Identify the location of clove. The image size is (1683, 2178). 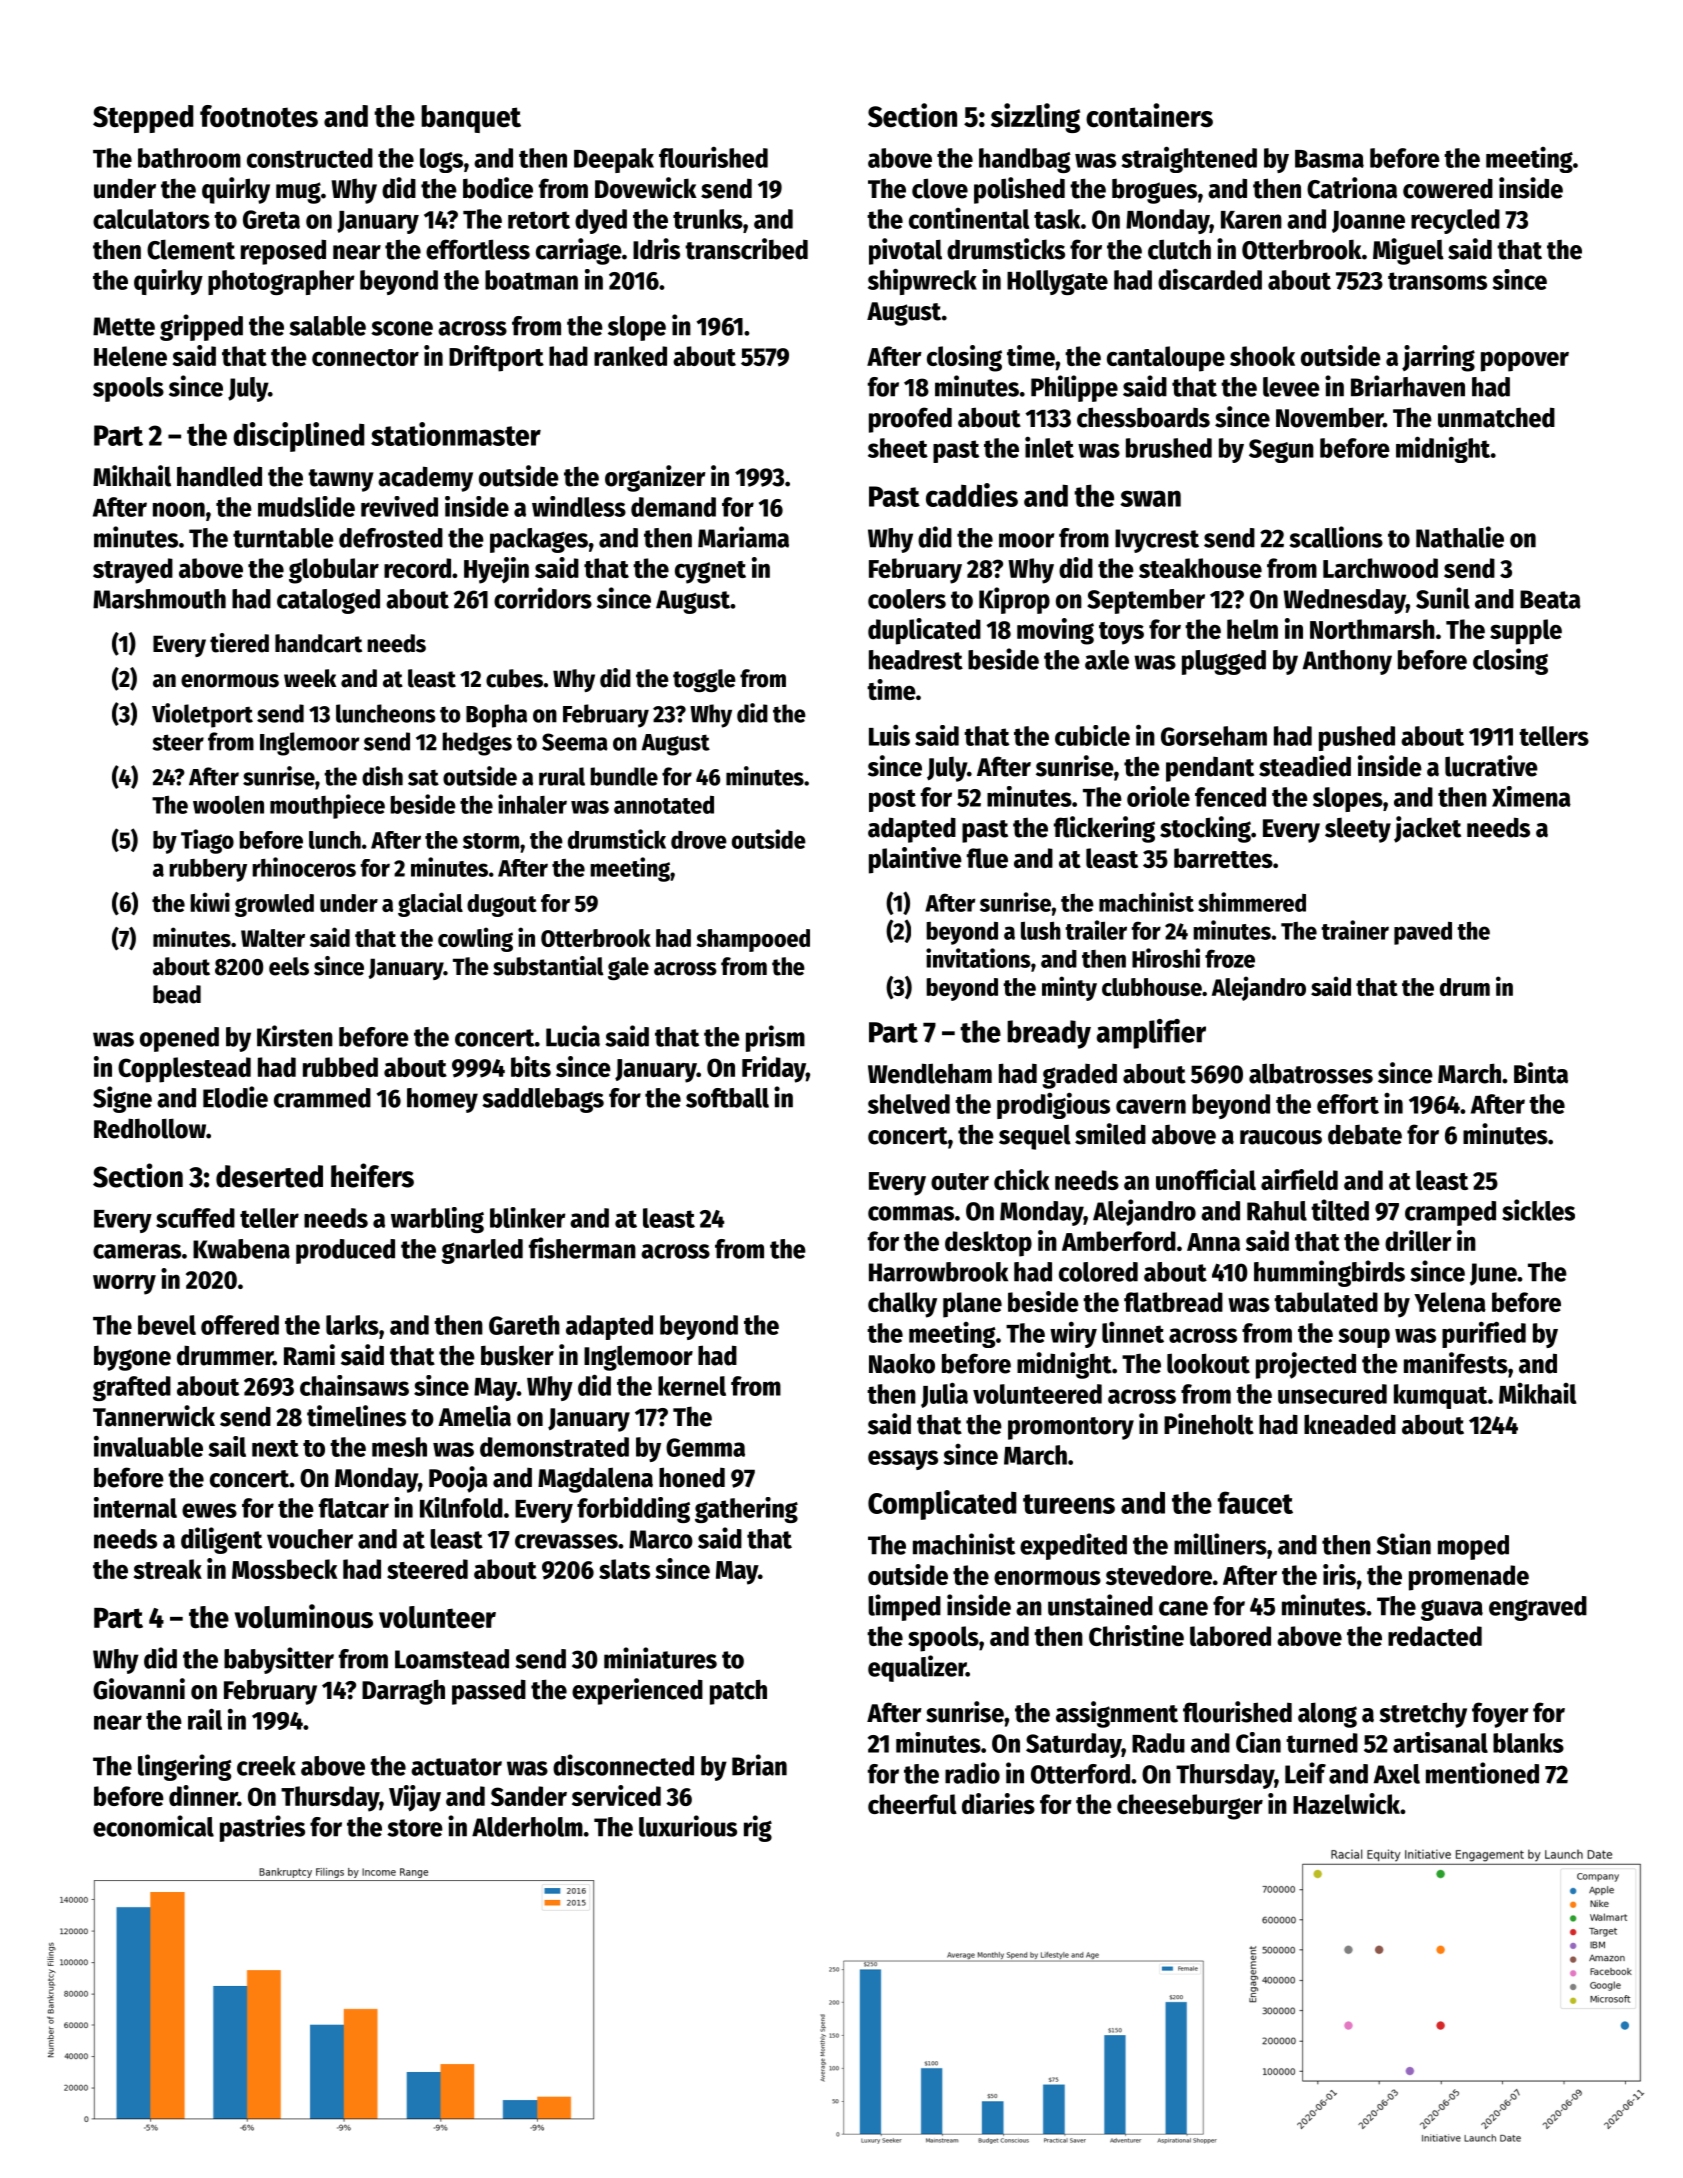
(940, 188).
